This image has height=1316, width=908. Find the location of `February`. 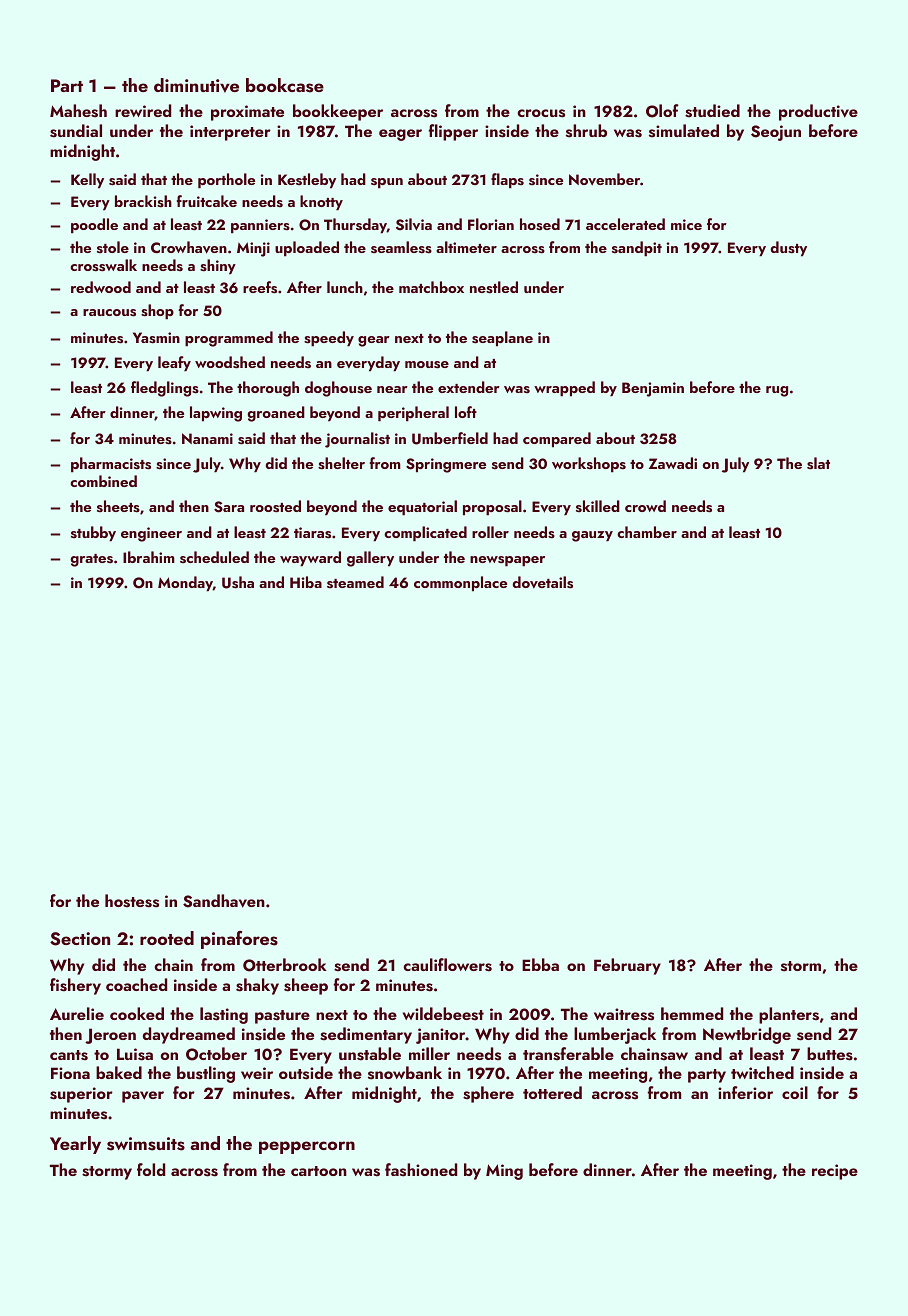

February is located at coordinates (627, 966).
